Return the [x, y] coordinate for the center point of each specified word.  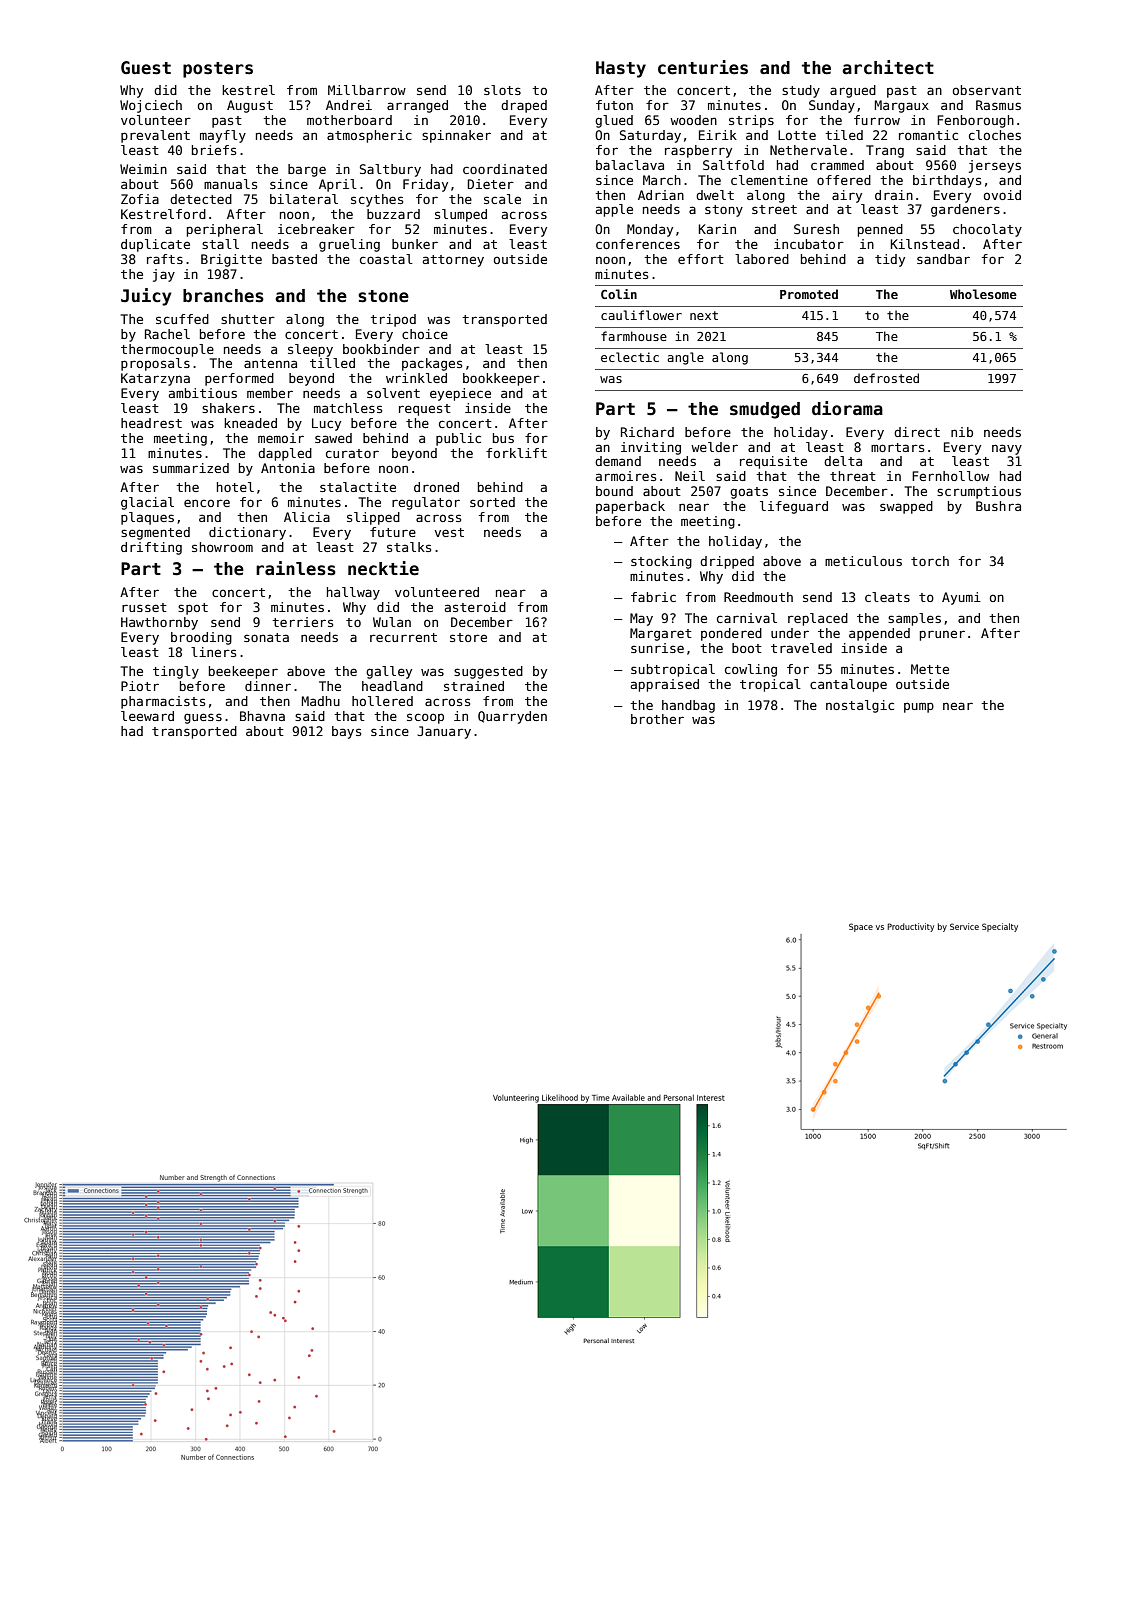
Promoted [809, 294]
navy [1007, 449]
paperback [630, 507]
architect [888, 67]
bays [346, 732]
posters [218, 70]
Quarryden [512, 717]
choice [425, 334]
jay [164, 275]
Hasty [621, 69]
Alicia [307, 517]
